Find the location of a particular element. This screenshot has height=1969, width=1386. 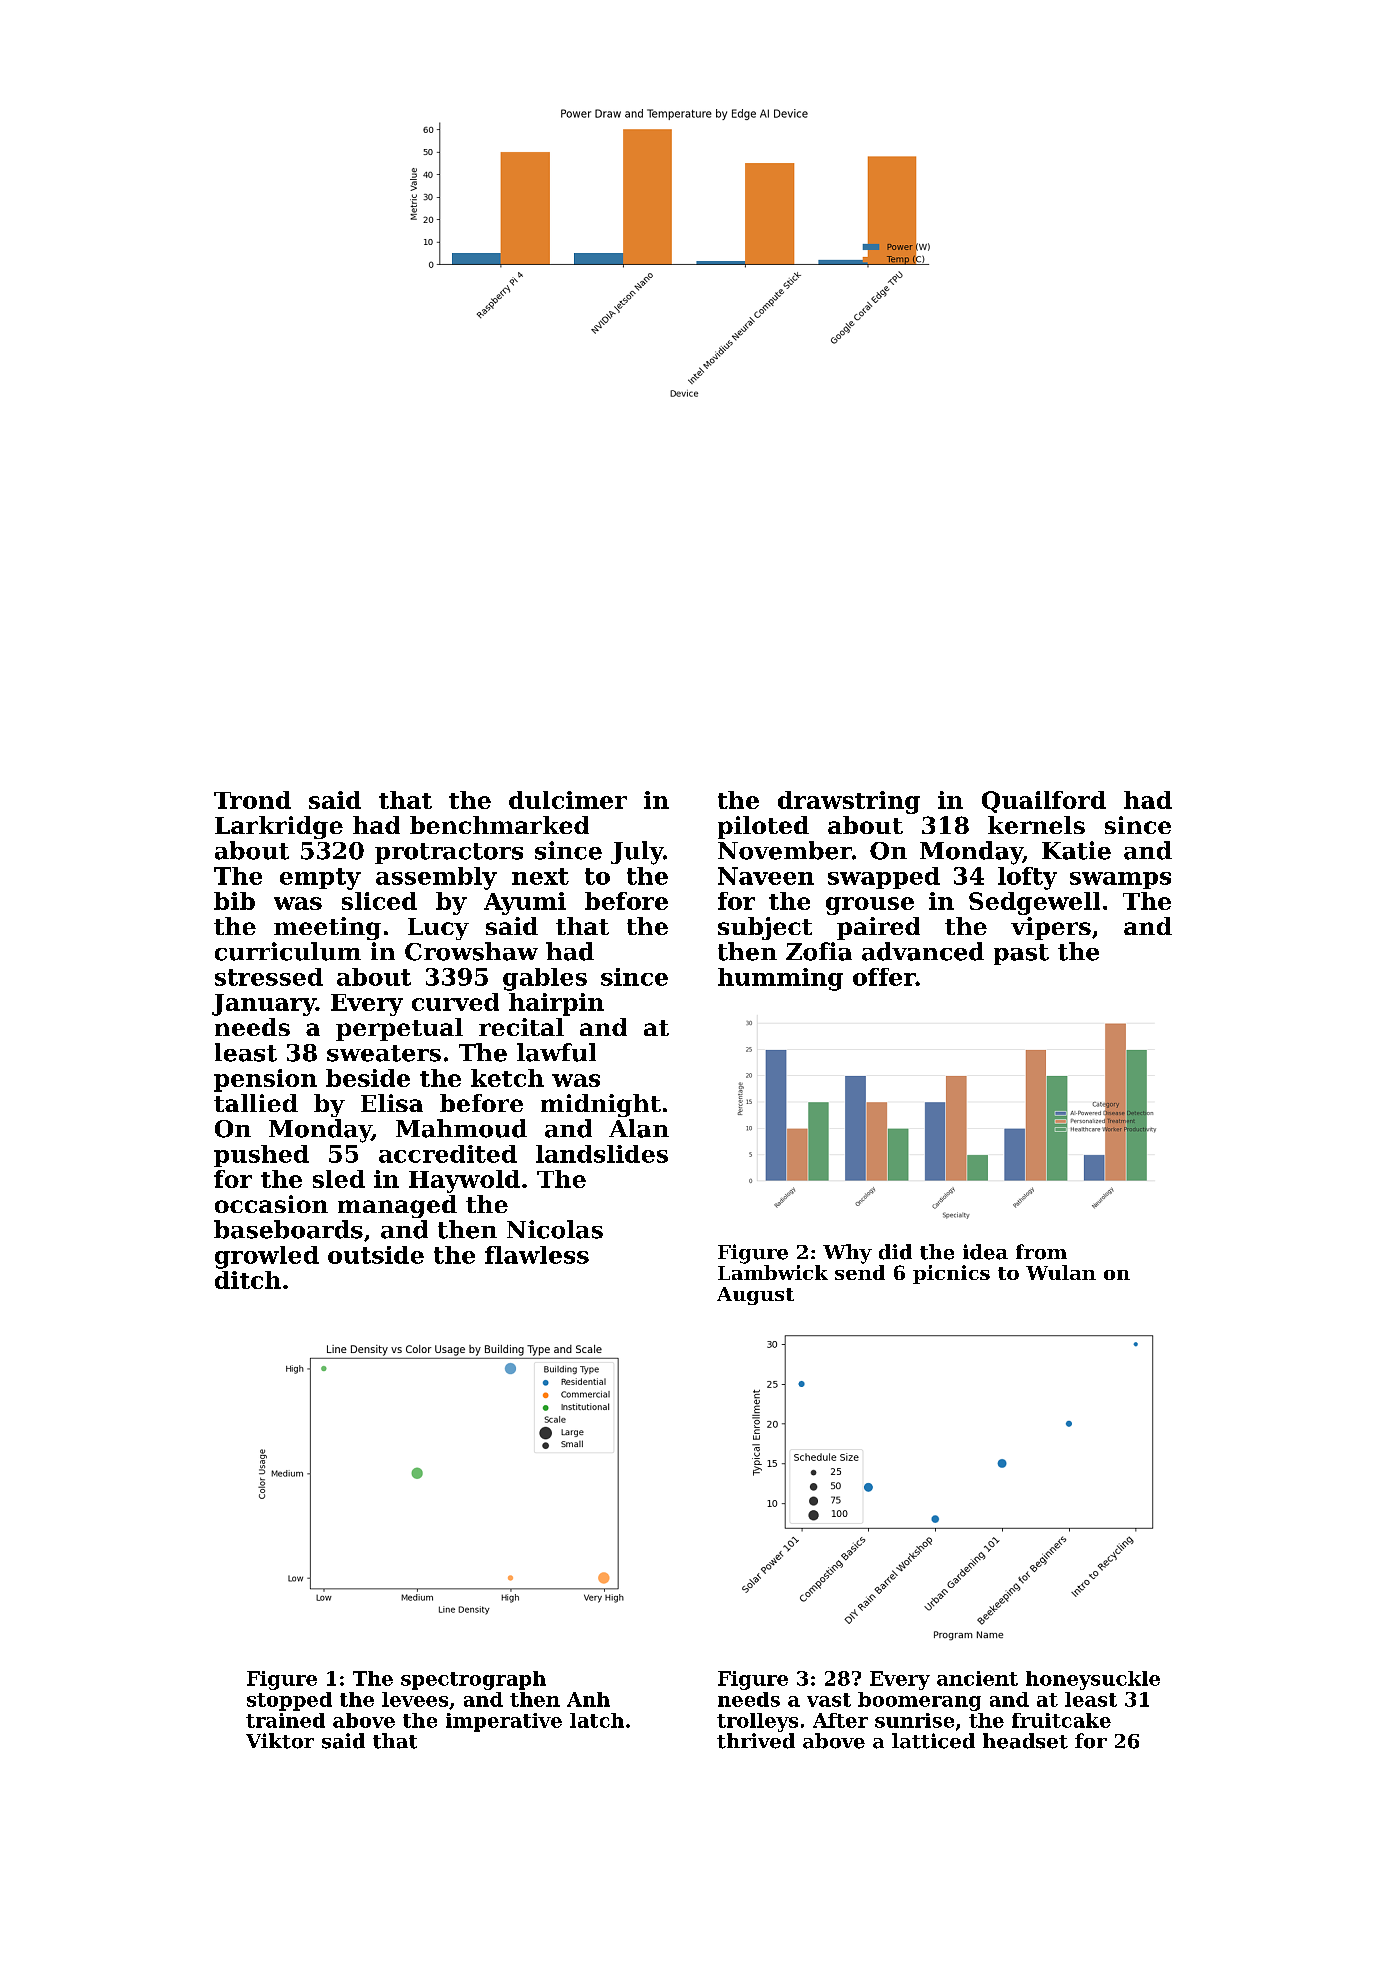

stopped is located at coordinates (289, 1701).
